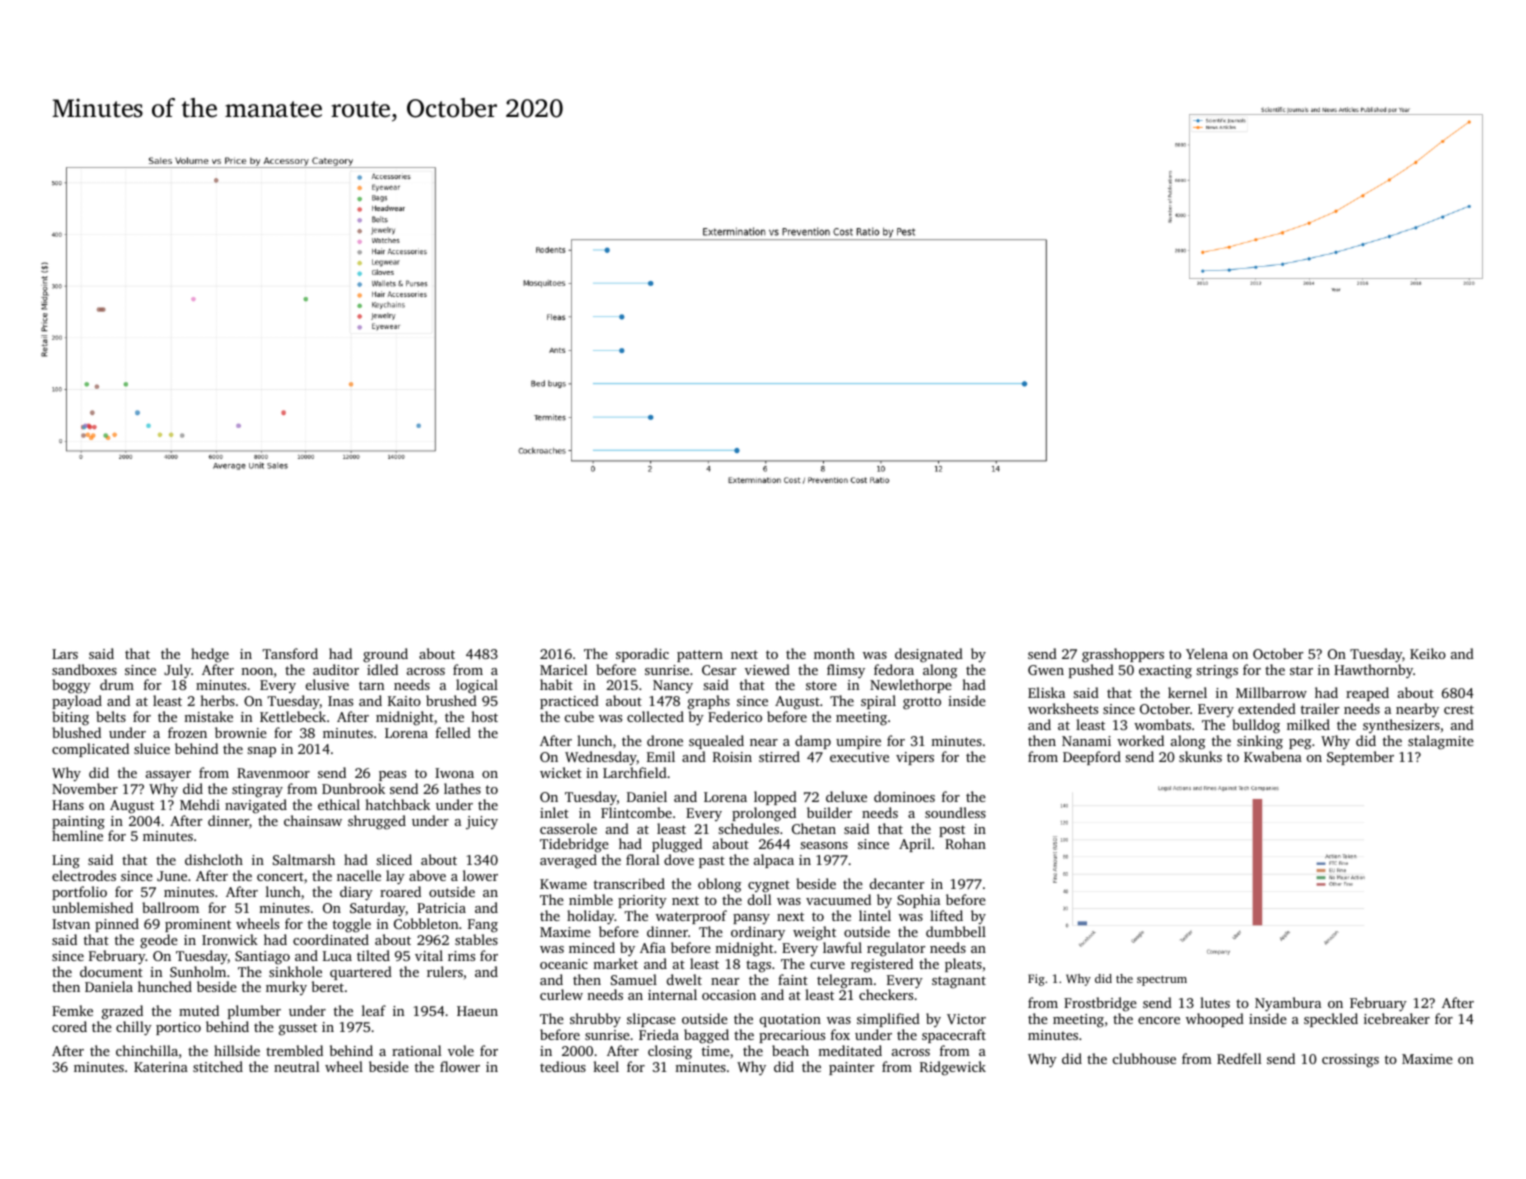 The image size is (1526, 1179). I want to click on lawful, so click(842, 947).
